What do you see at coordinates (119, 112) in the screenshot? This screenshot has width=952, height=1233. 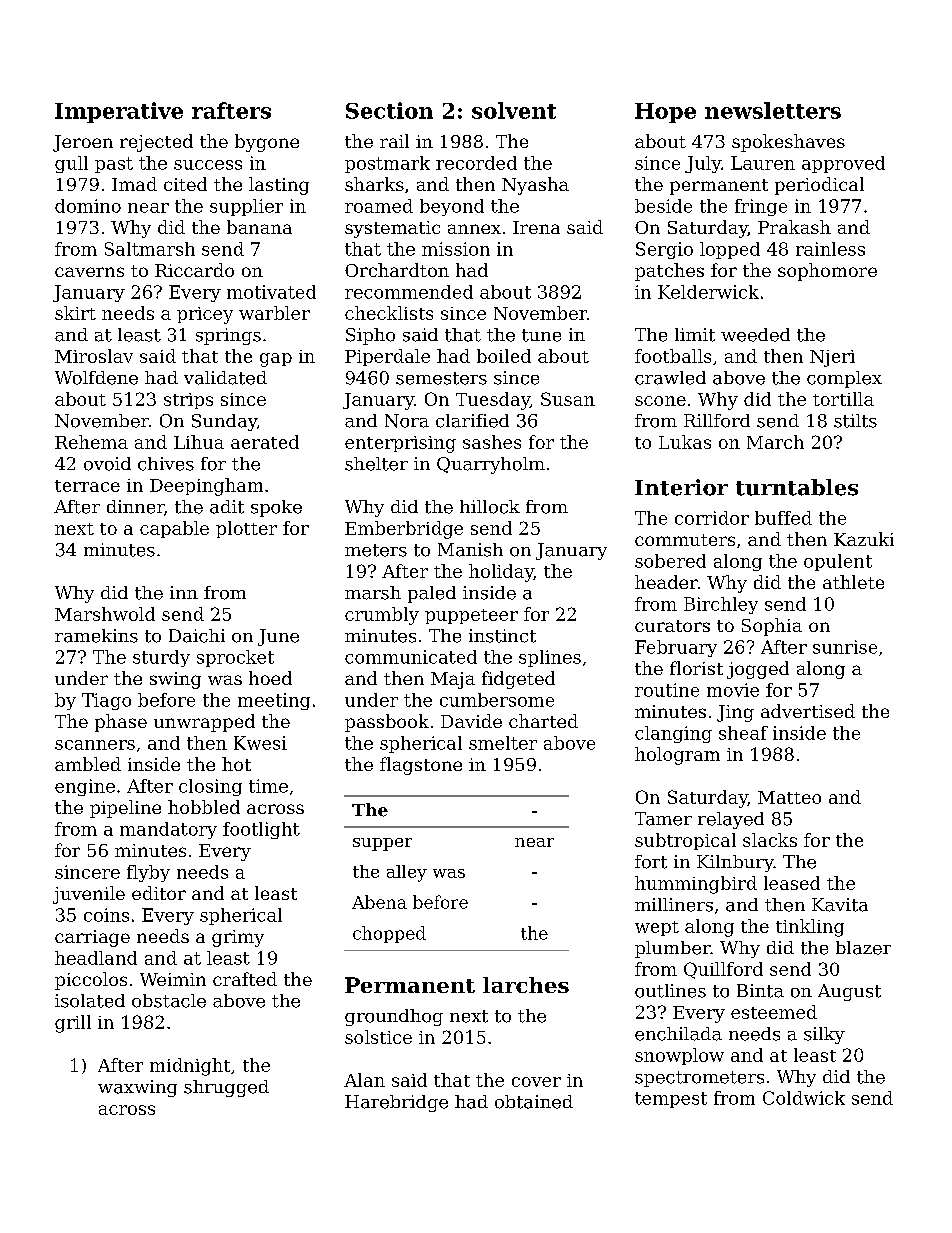 I see `Imperative` at bounding box center [119, 112].
